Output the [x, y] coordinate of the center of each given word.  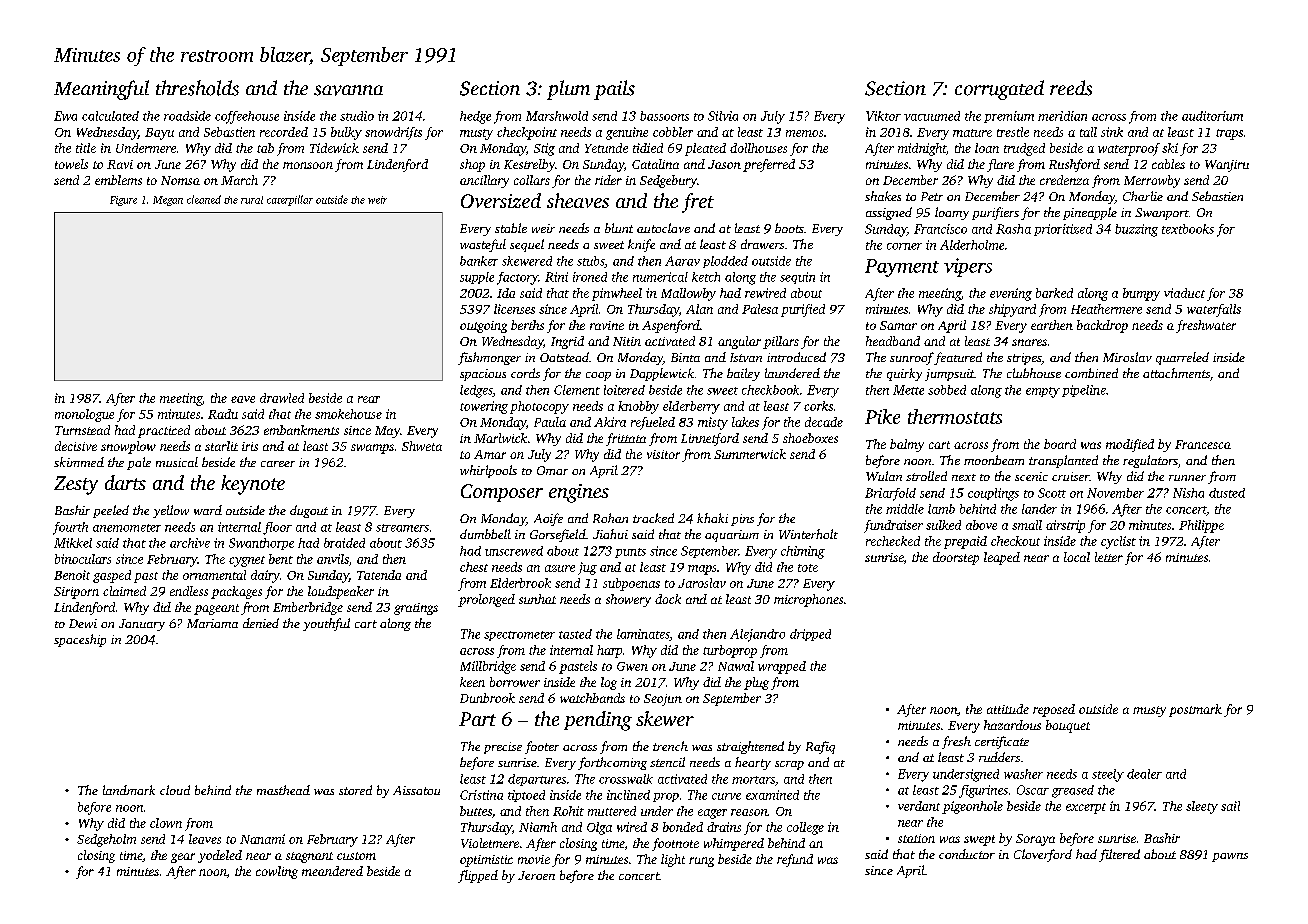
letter [1109, 557]
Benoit [72, 575]
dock [668, 599]
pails [614, 90]
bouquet [1068, 726]
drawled [282, 398]
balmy [907, 445]
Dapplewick [662, 374]
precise [503, 748]
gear [183, 858]
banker [479, 261]
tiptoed [526, 796]
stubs [590, 261]
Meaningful [101, 90]
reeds [1071, 88]
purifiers [995, 213]
